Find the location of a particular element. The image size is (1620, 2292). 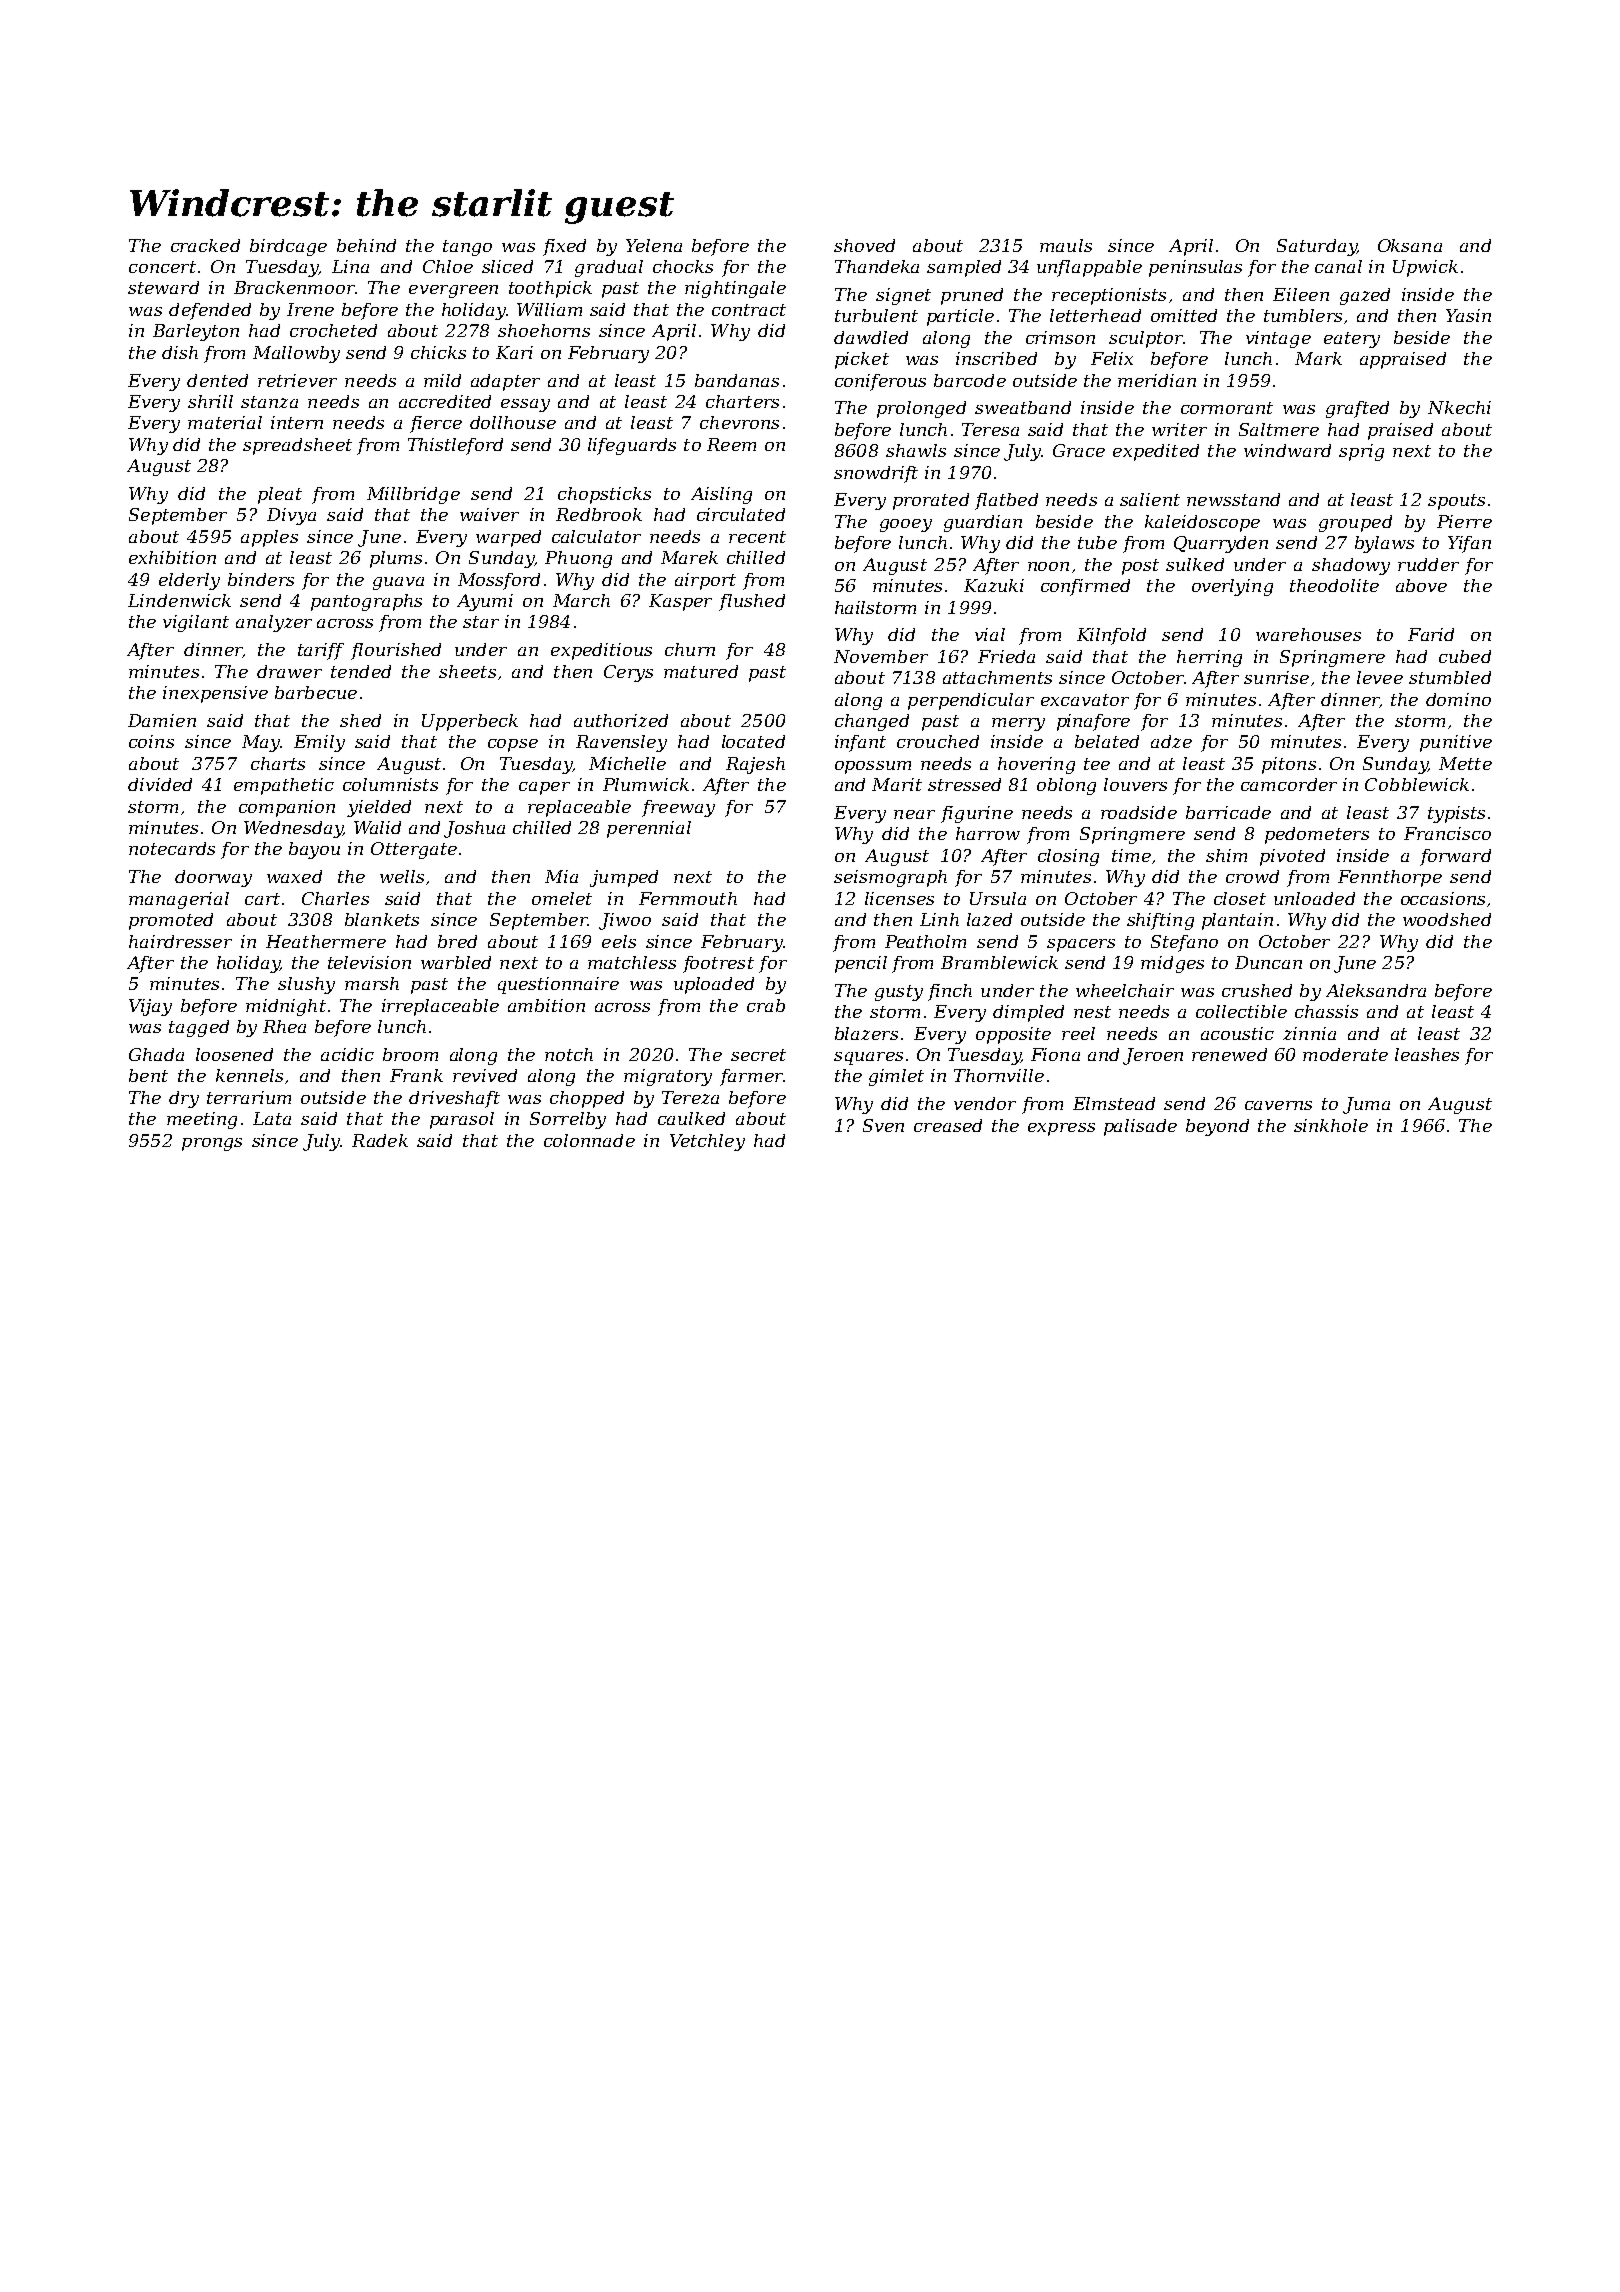

authorized is located at coordinates (621, 720).
